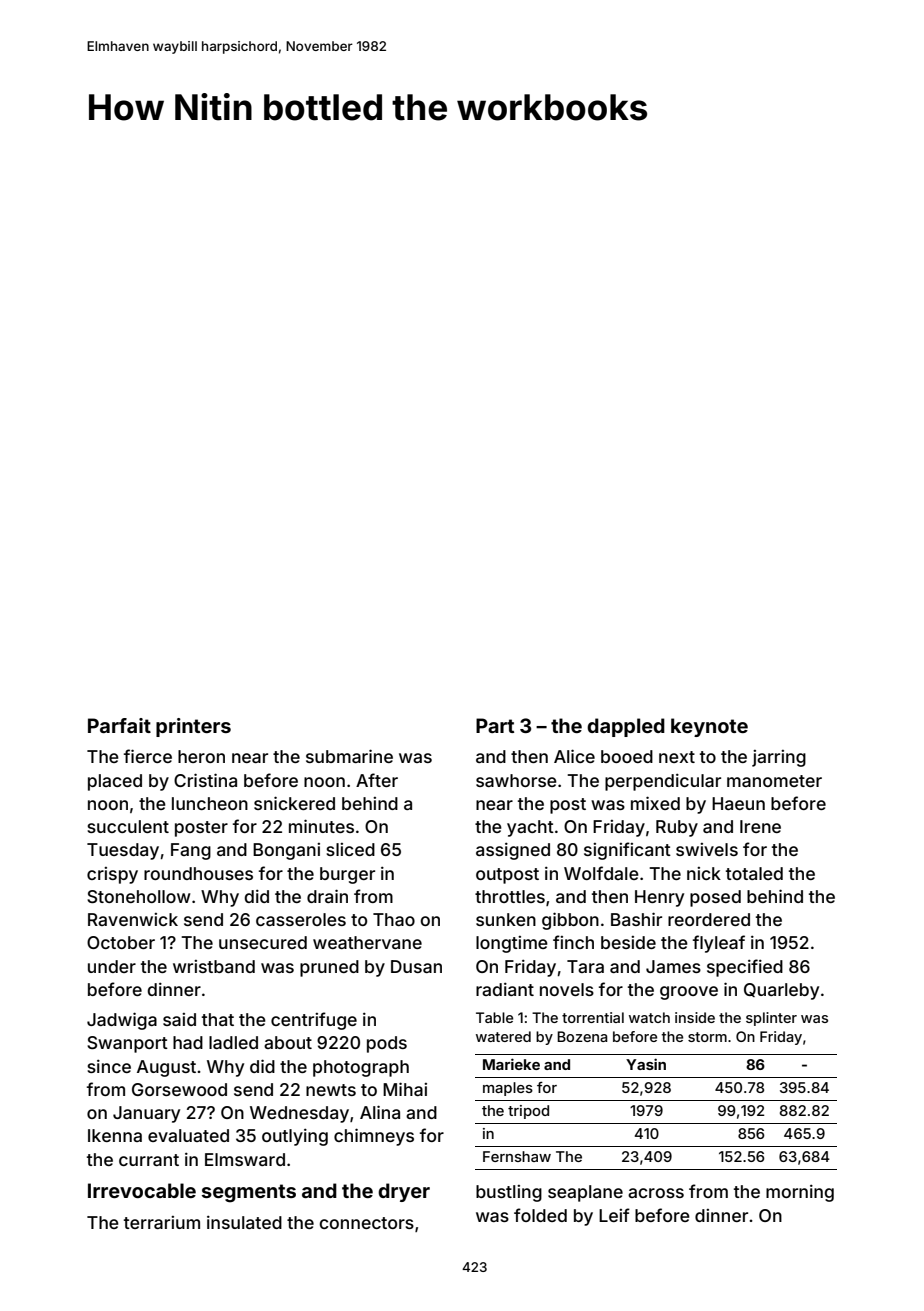 The image size is (924, 1311). I want to click on heron, so click(201, 756).
